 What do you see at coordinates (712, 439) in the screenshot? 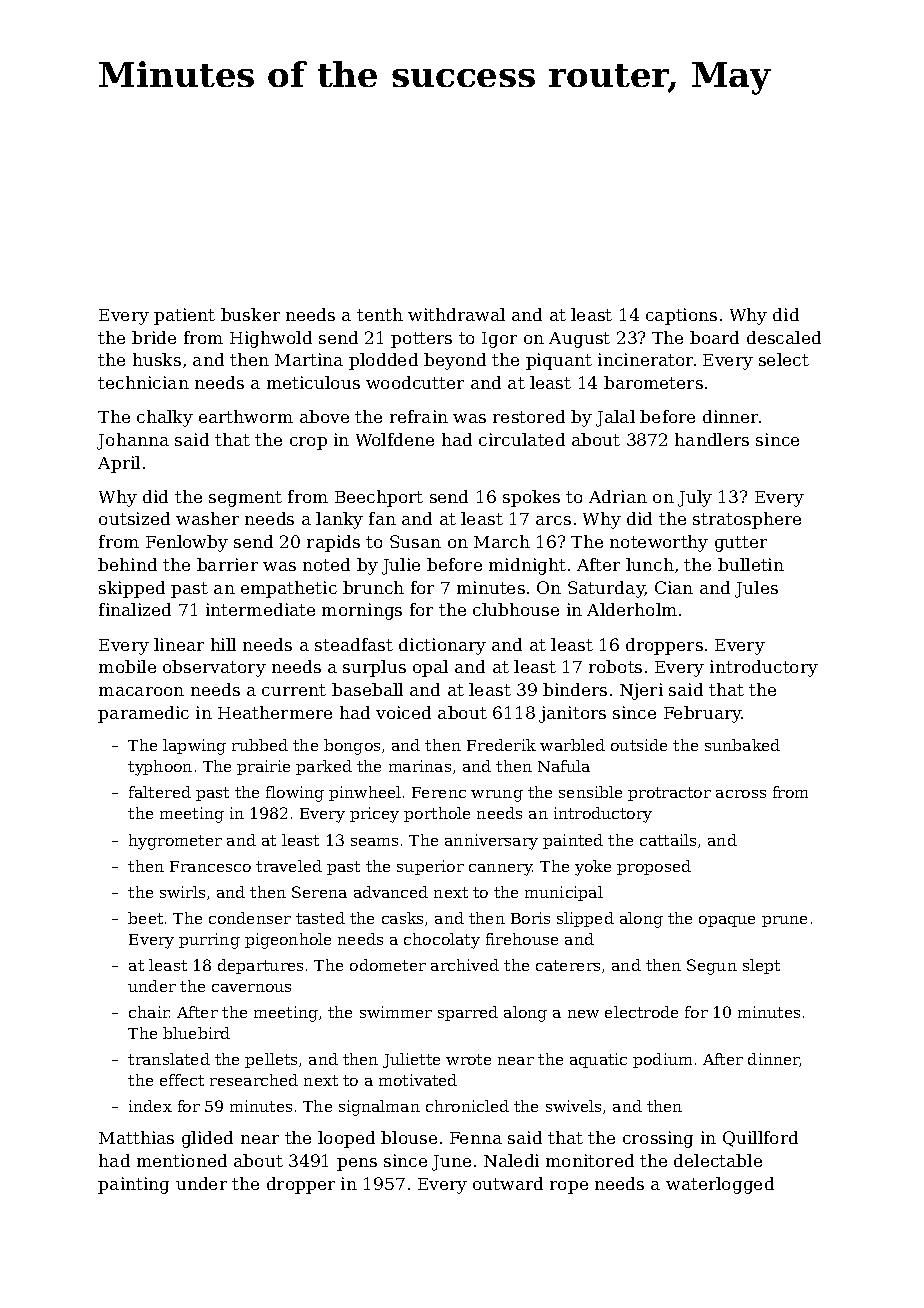
I see `handlers` at bounding box center [712, 439].
